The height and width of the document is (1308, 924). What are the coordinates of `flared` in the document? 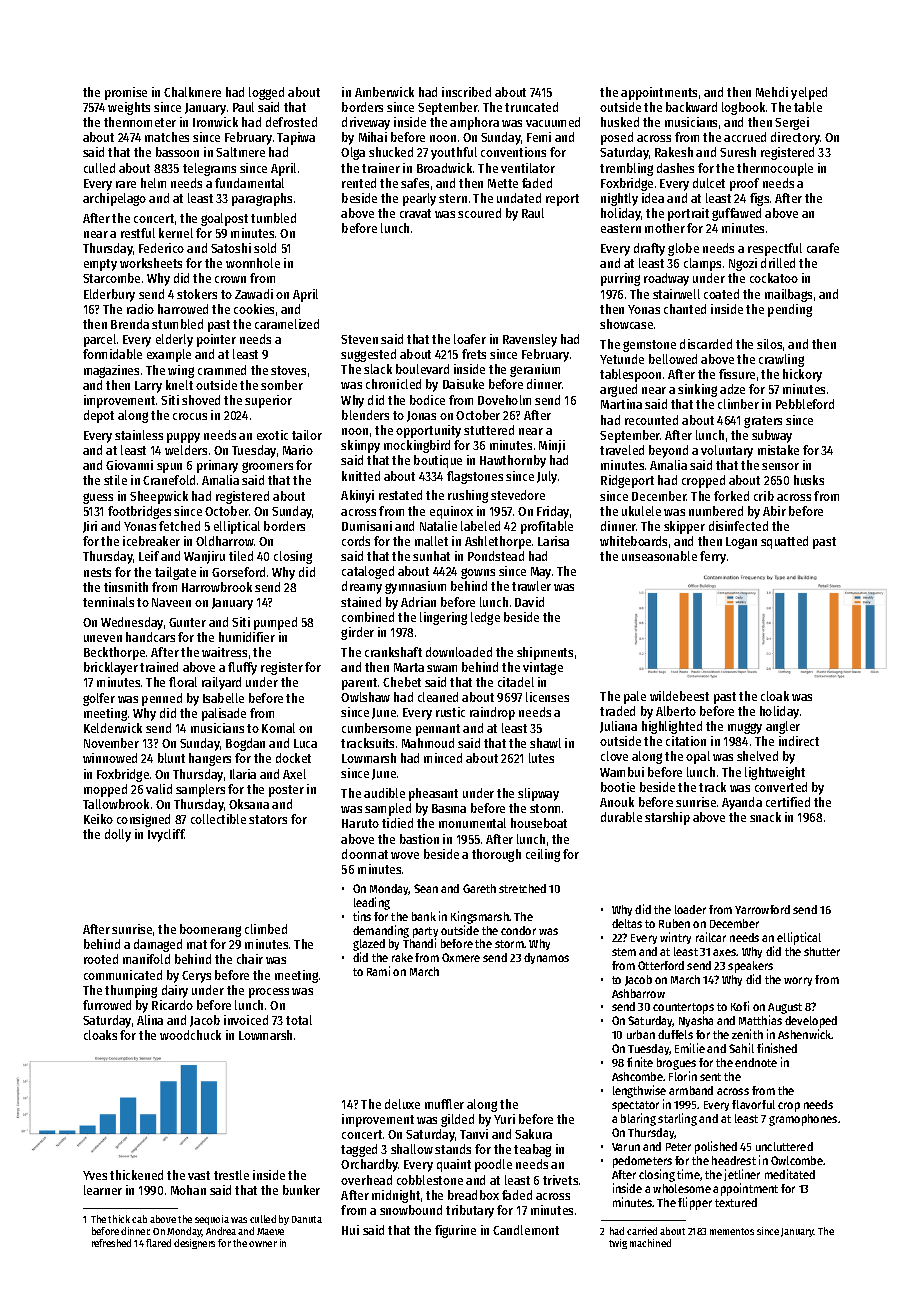 It's located at (158, 1243).
